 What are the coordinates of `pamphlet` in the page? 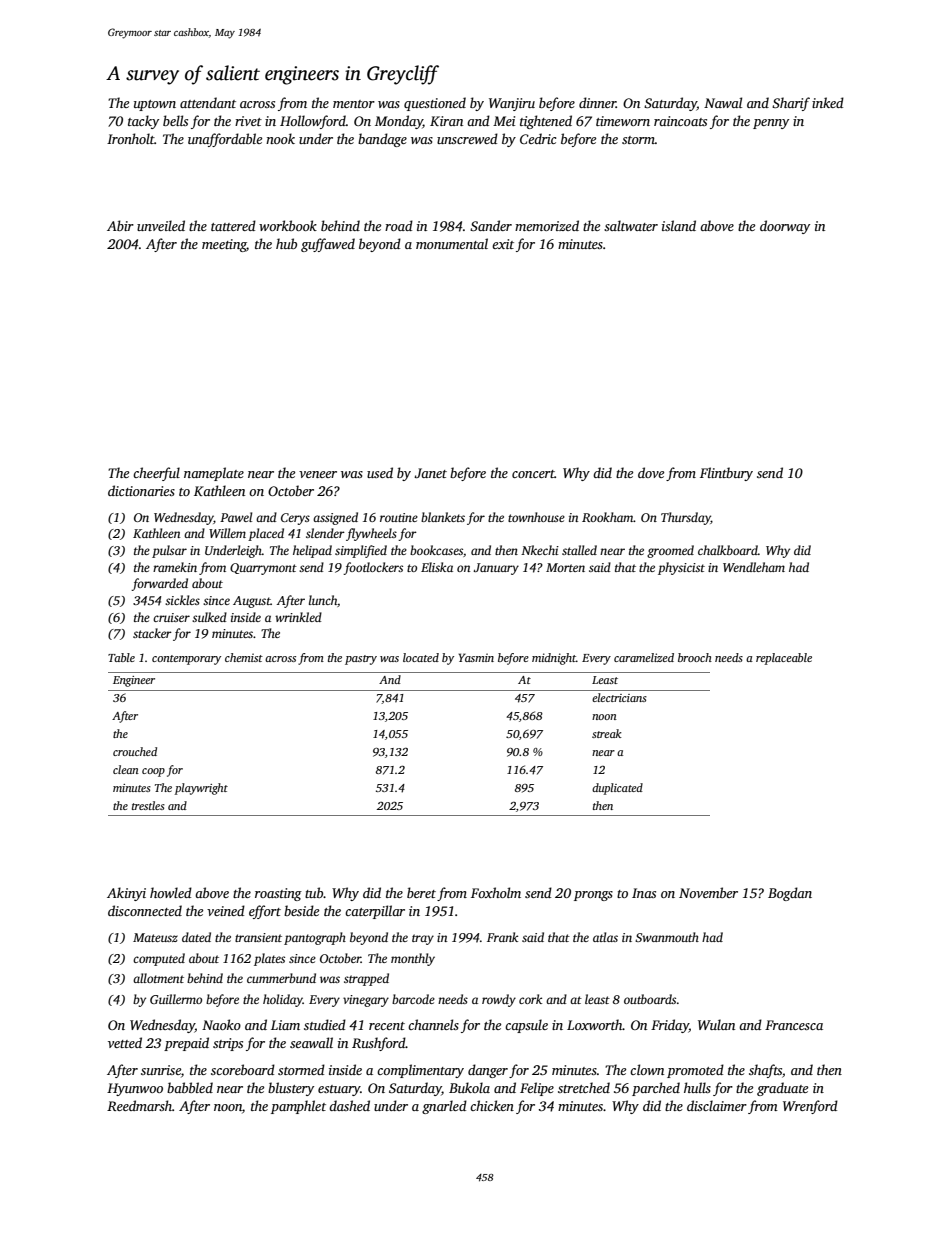 It's located at (298, 1107).
